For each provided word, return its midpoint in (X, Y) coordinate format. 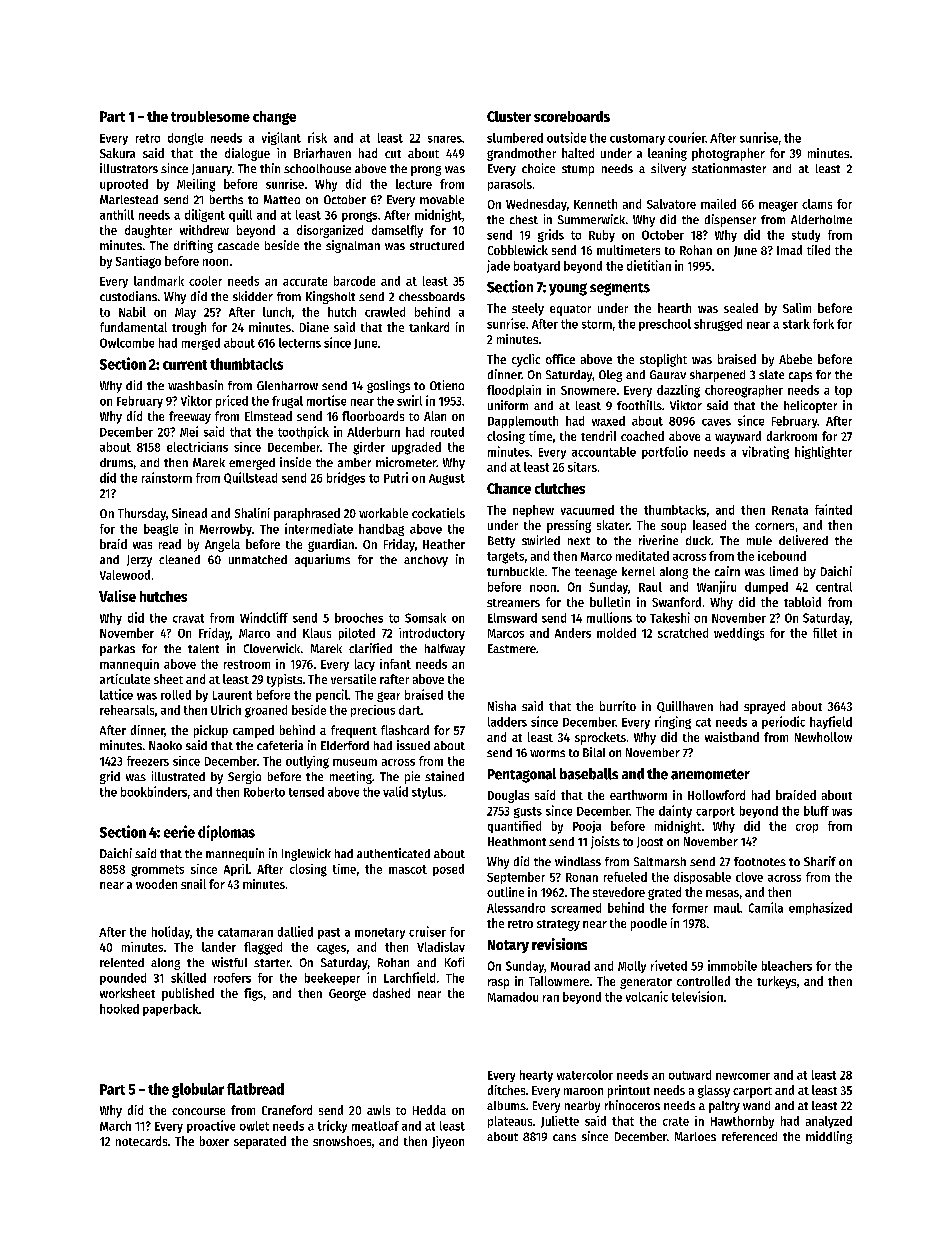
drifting (193, 246)
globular (198, 1090)
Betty (501, 542)
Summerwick (591, 219)
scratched (683, 633)
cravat (188, 618)
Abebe (795, 359)
